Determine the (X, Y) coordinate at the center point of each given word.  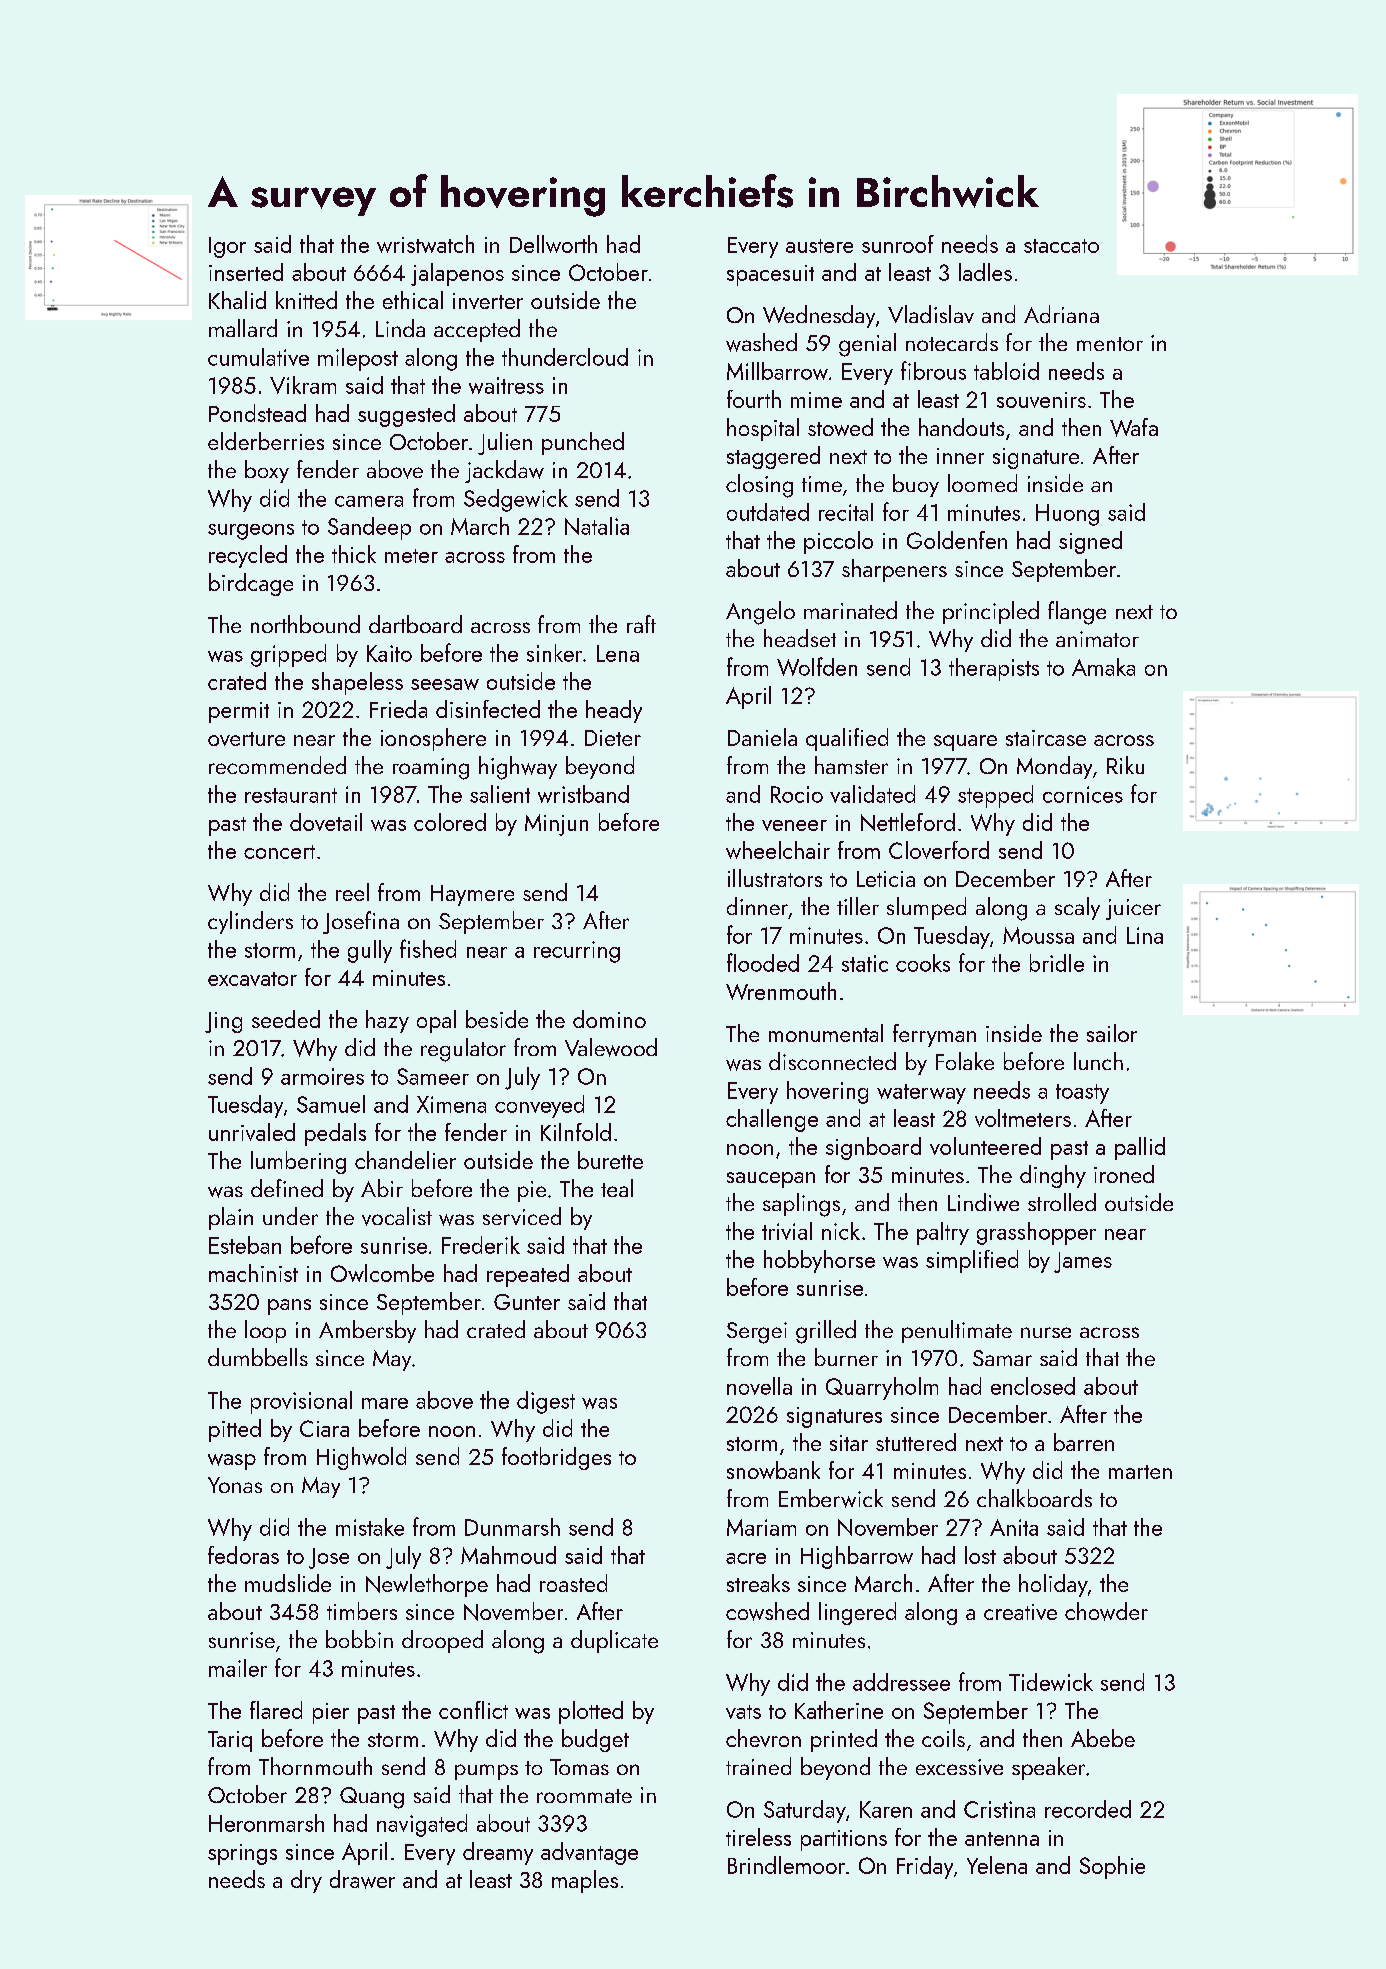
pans (289, 1307)
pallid (1140, 1148)
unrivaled (252, 1132)
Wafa (1134, 427)
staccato (1061, 246)
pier (331, 1713)
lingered (857, 1613)
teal (617, 1188)
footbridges (556, 1458)
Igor (227, 247)
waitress (506, 385)
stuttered (916, 1442)
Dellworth (553, 244)
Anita (1014, 1527)
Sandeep (369, 528)
